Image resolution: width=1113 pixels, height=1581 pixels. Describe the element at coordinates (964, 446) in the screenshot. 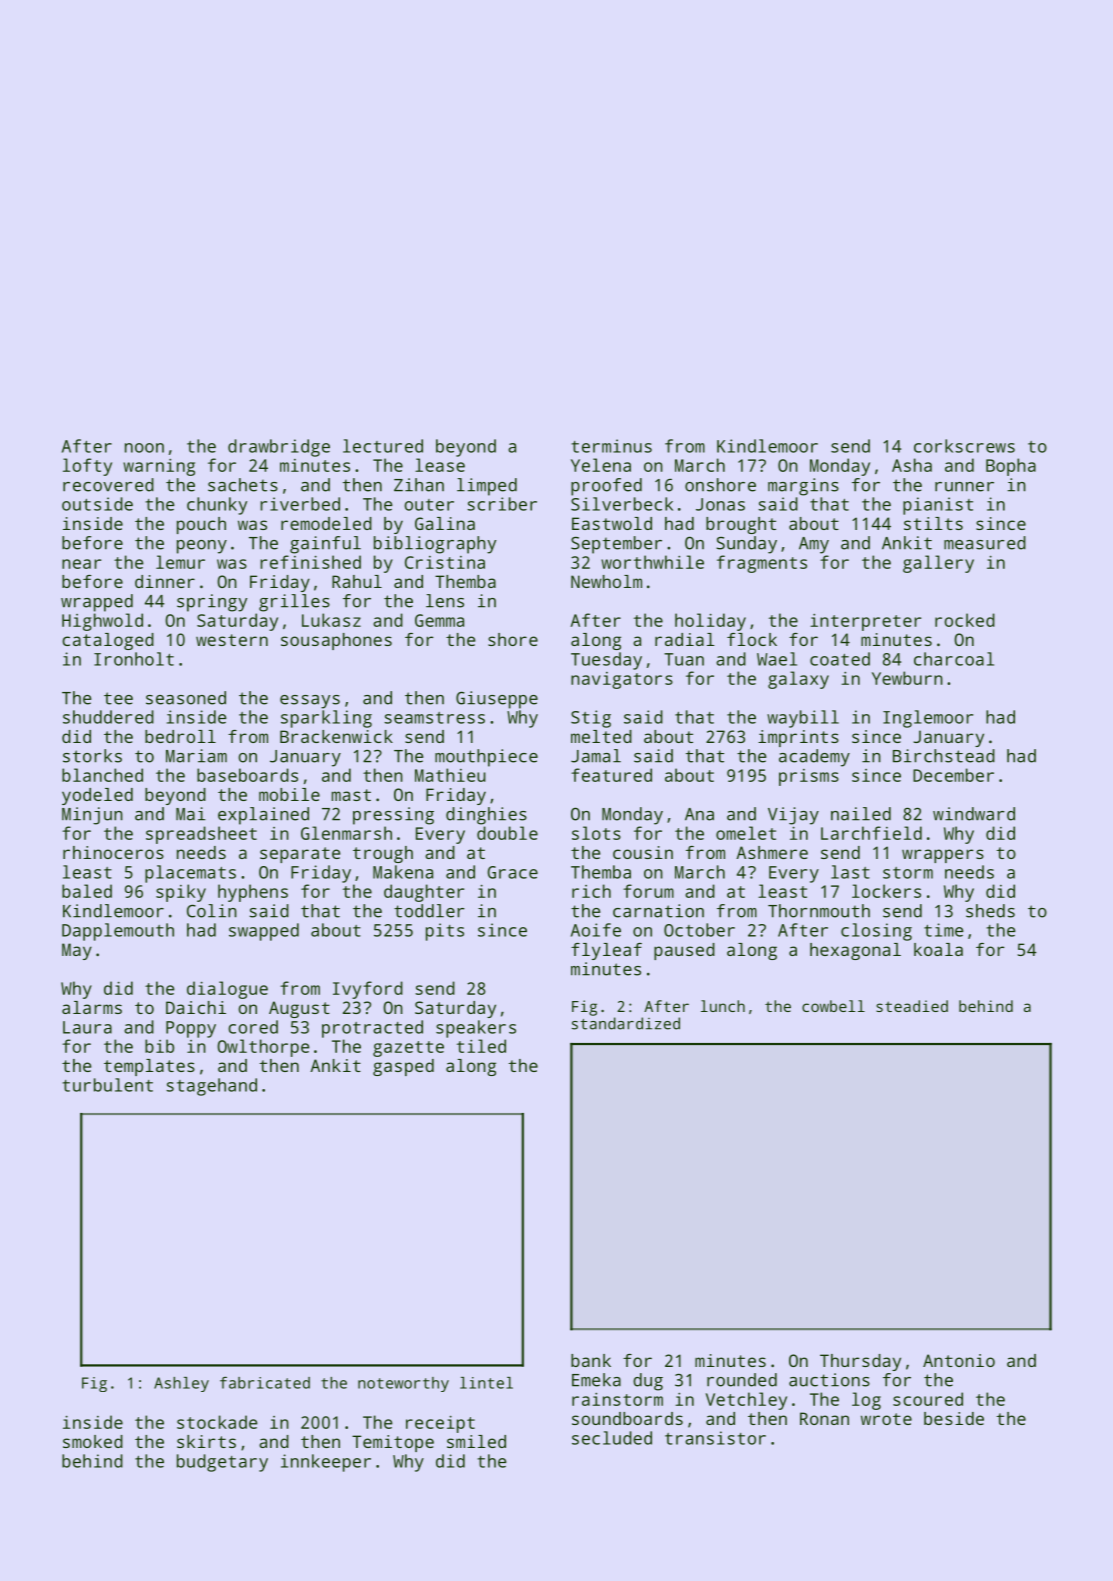

I see `corkscrews` at that location.
